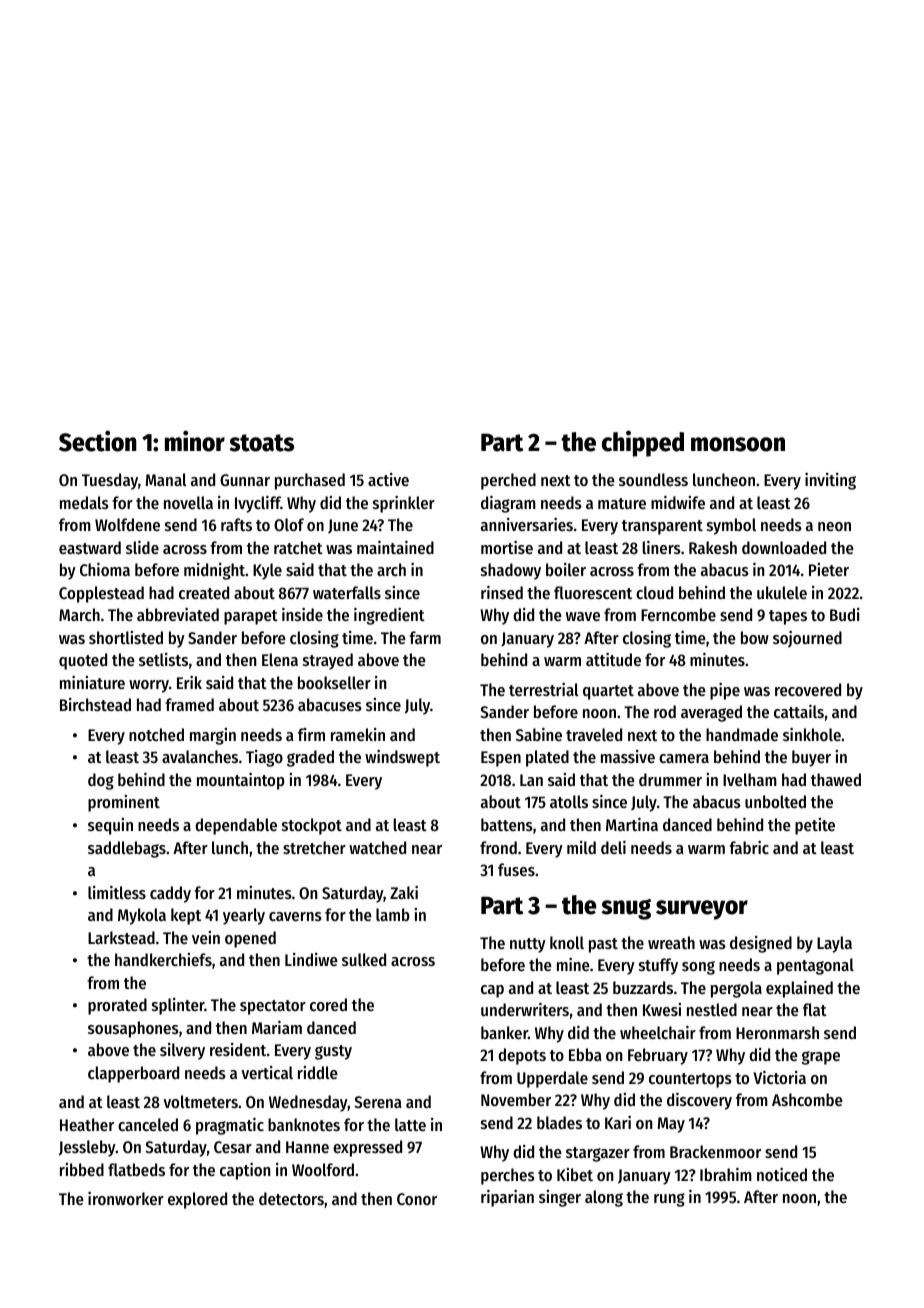 The width and height of the image is (924, 1308). I want to click on pipe, so click(725, 691).
